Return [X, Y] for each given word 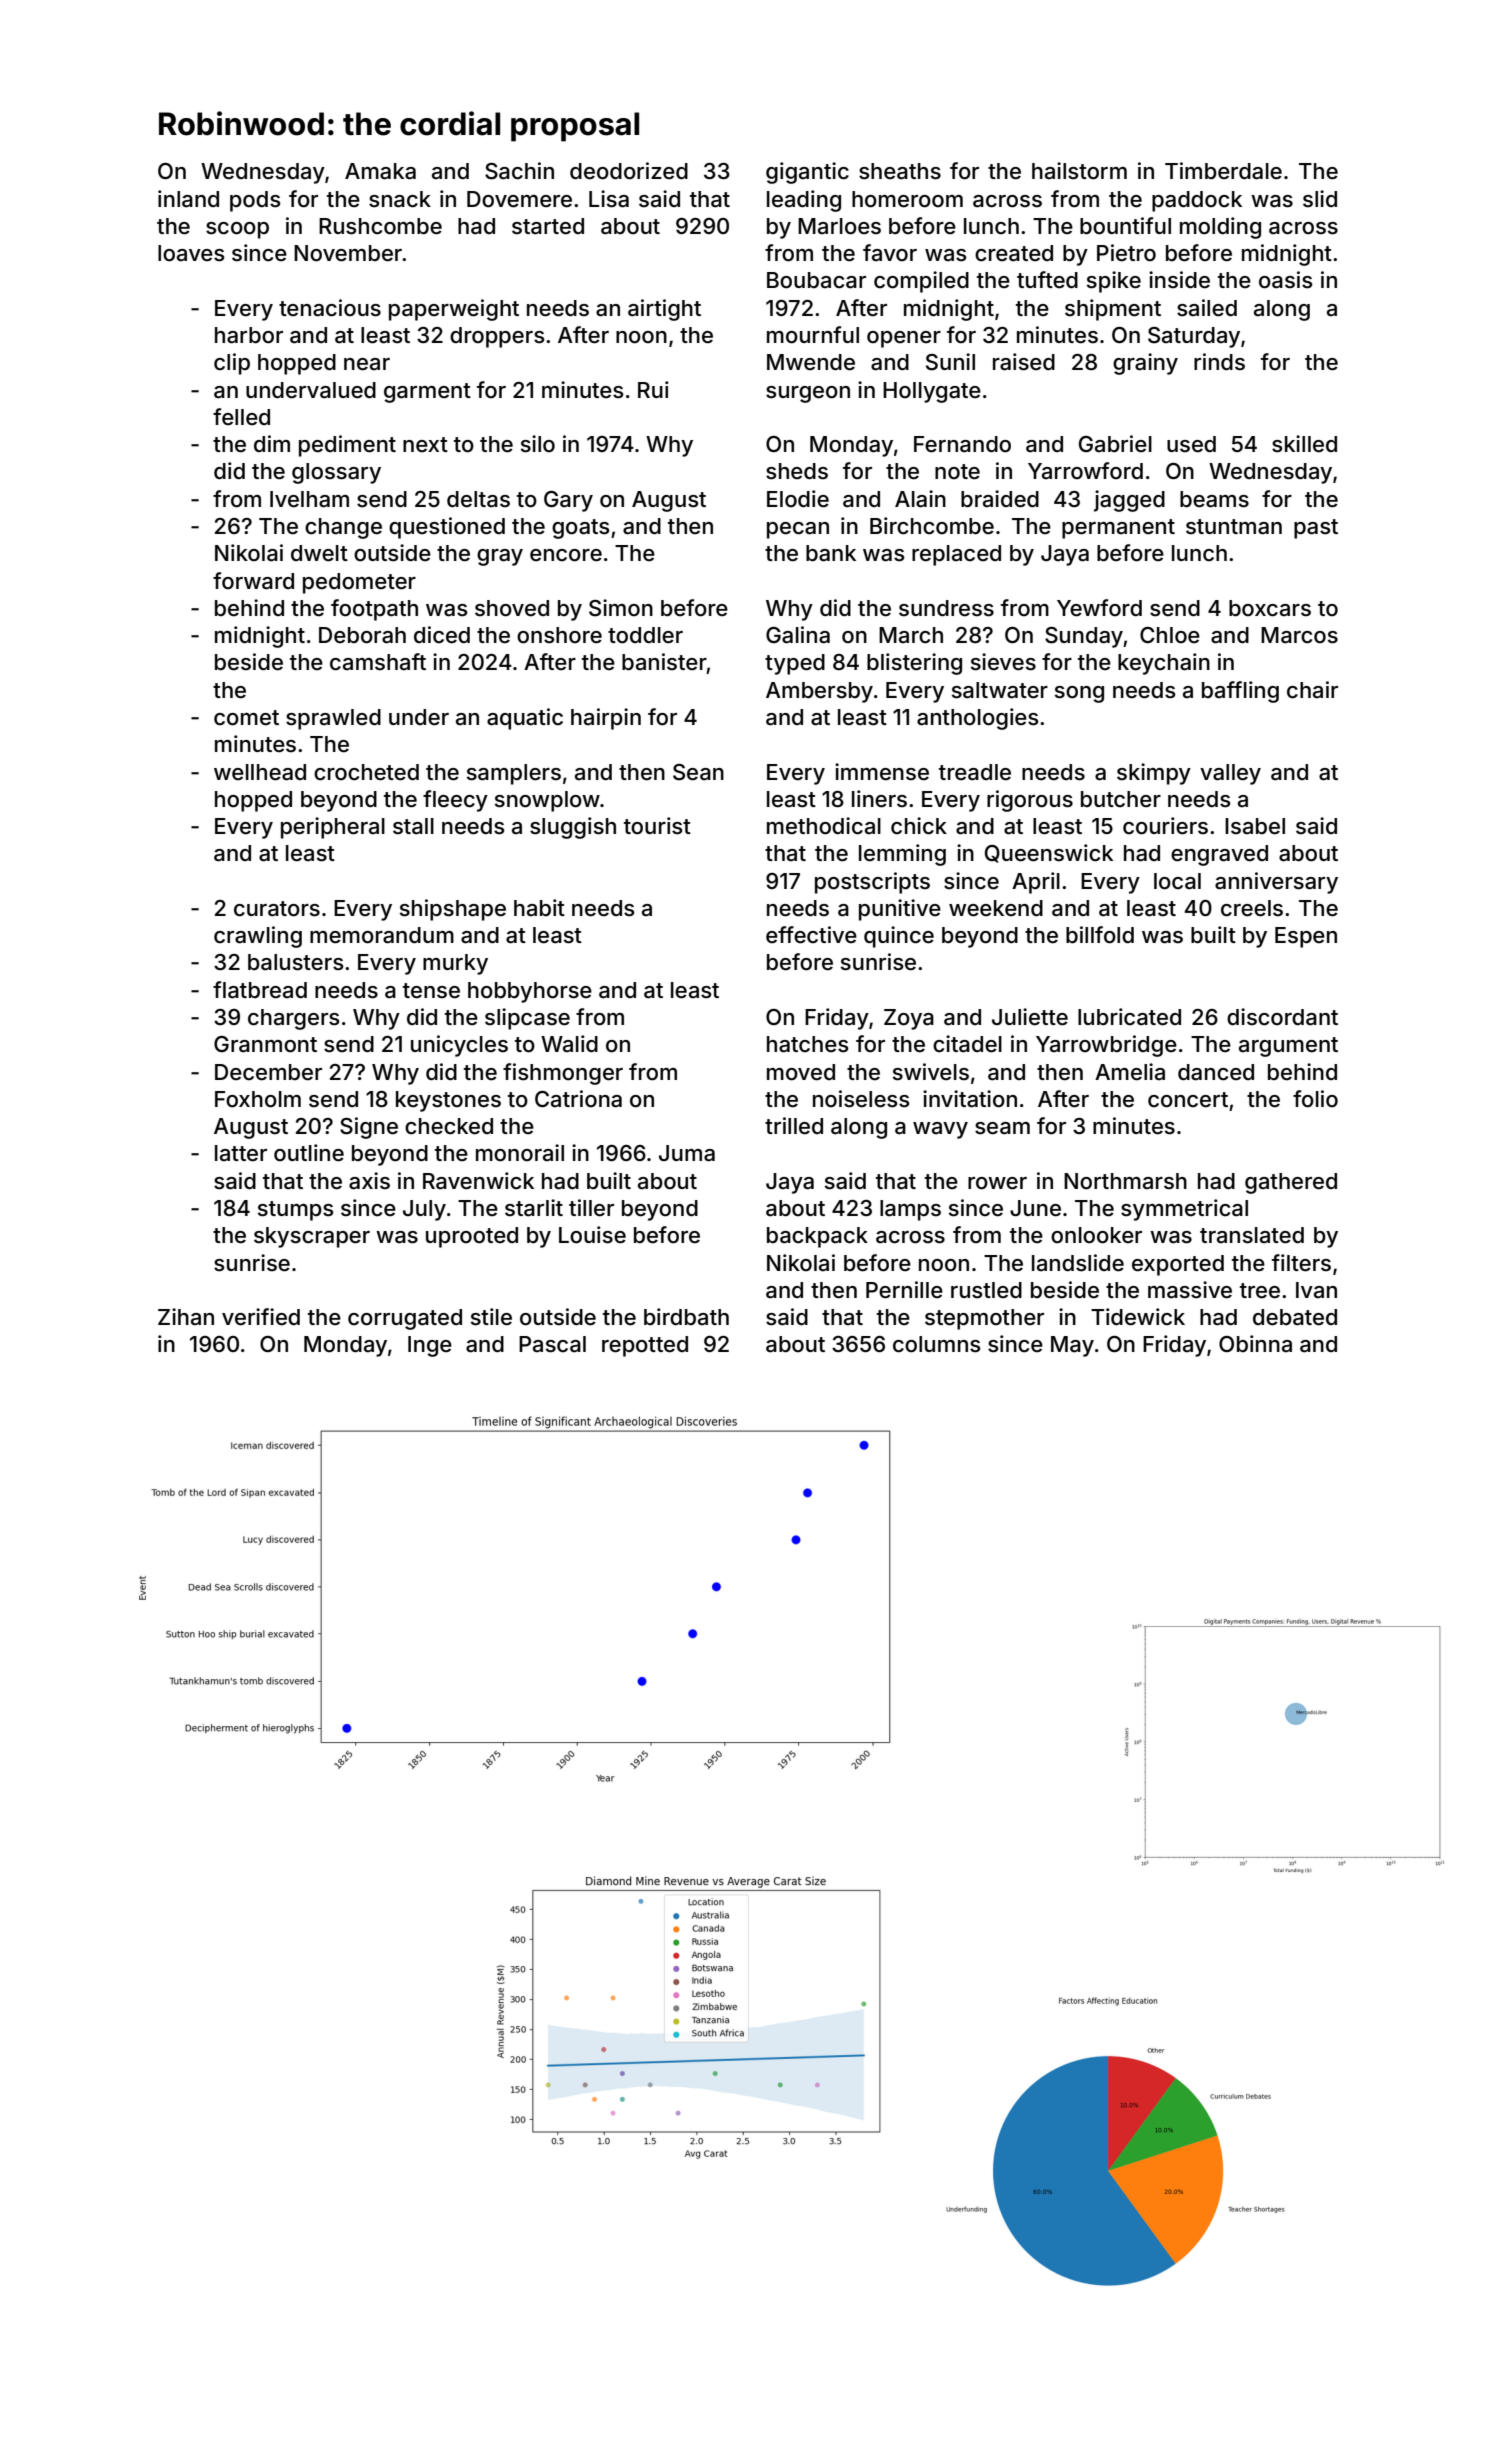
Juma [687, 1153]
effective [811, 935]
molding [1220, 228]
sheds [797, 471]
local [1177, 881]
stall [413, 826]
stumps [296, 1211]
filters [1301, 1263]
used [1191, 444]
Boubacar [816, 280]
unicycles [459, 1046]
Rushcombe [380, 226]
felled [241, 416]
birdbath [686, 1316]
